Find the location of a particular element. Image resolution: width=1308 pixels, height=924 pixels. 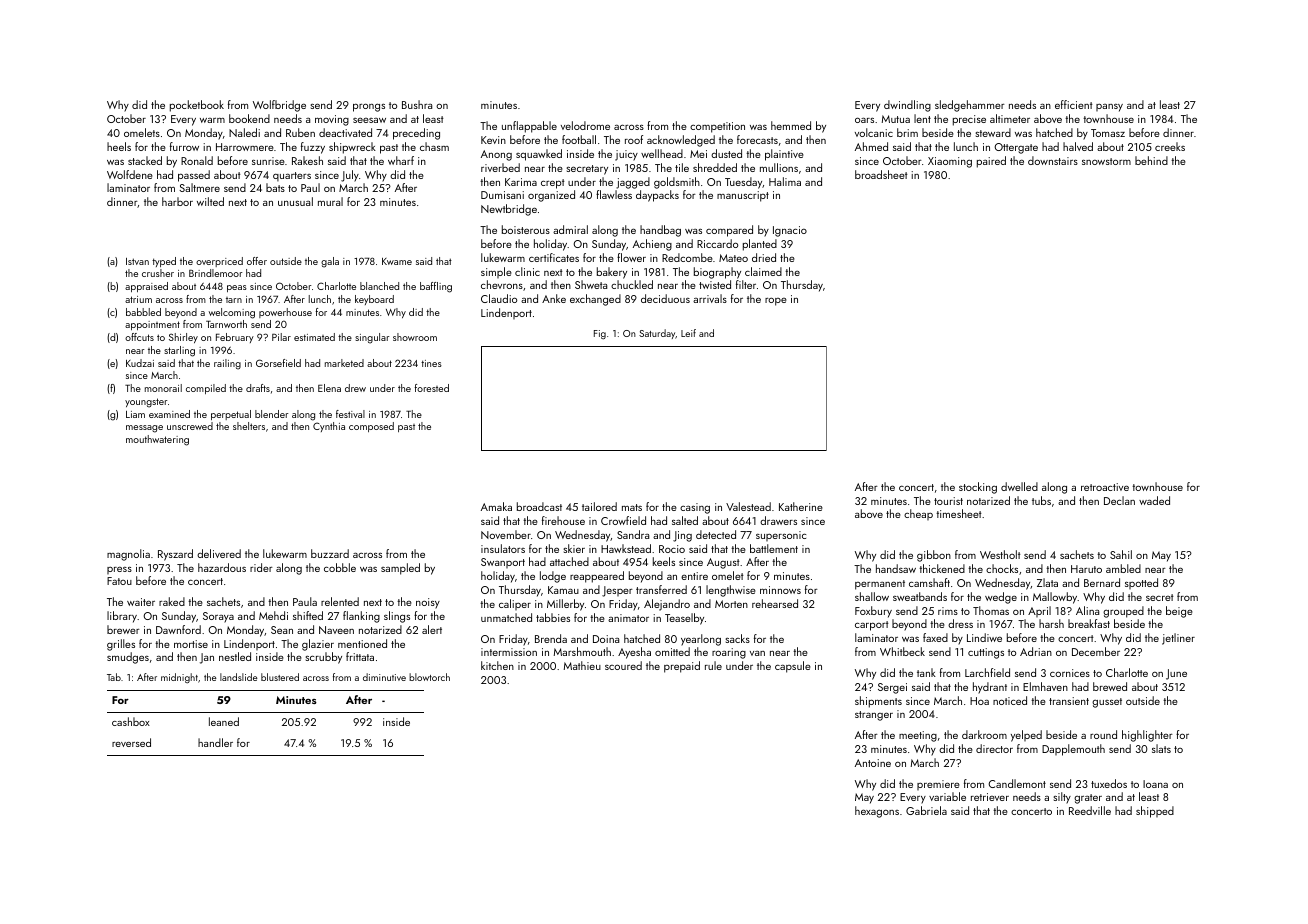

Dumisani is located at coordinates (502, 195).
